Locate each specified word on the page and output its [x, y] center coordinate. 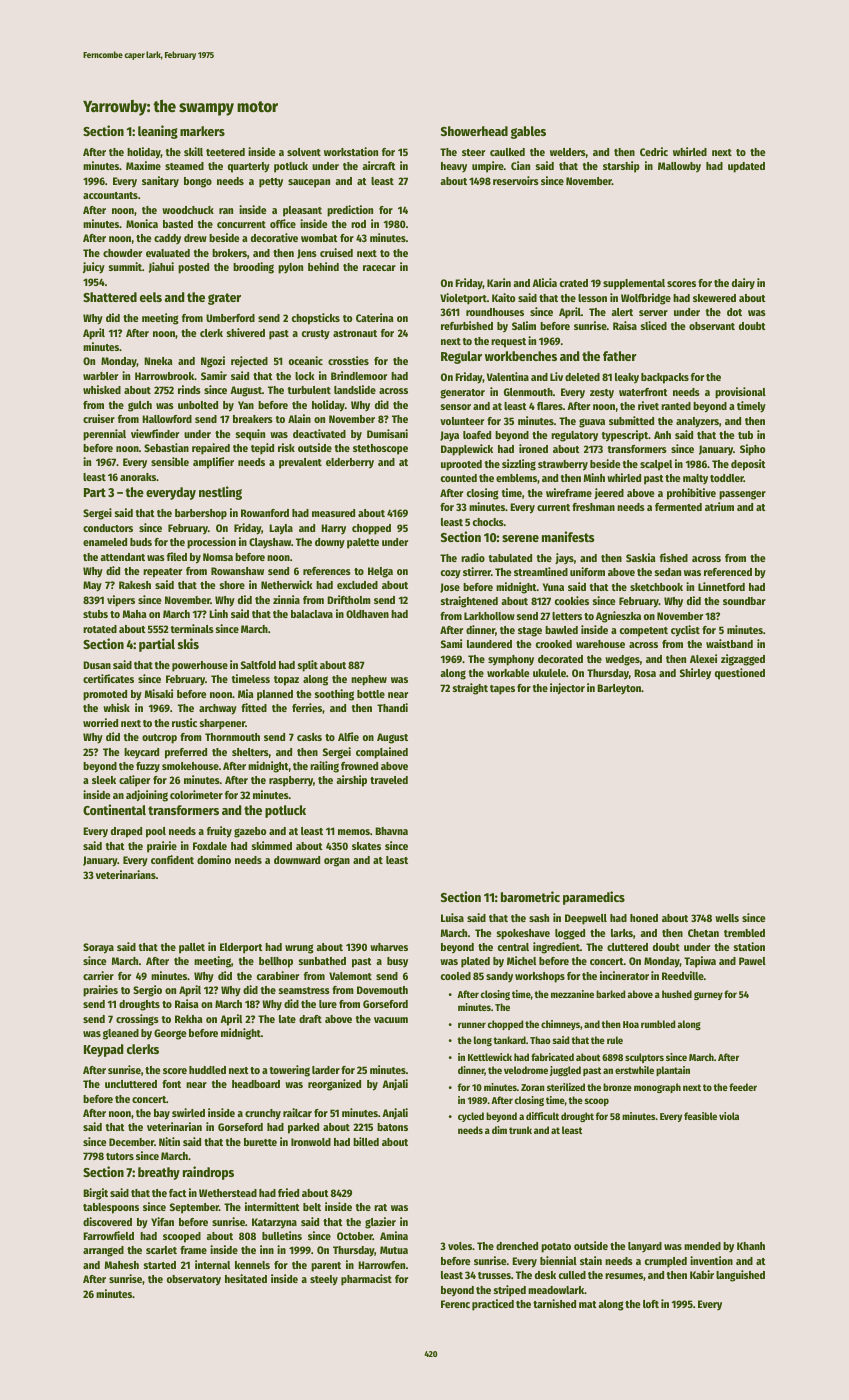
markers [202, 131]
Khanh [751, 1246]
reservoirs [516, 180]
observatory [194, 1280]
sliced [654, 325]
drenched [517, 1246]
